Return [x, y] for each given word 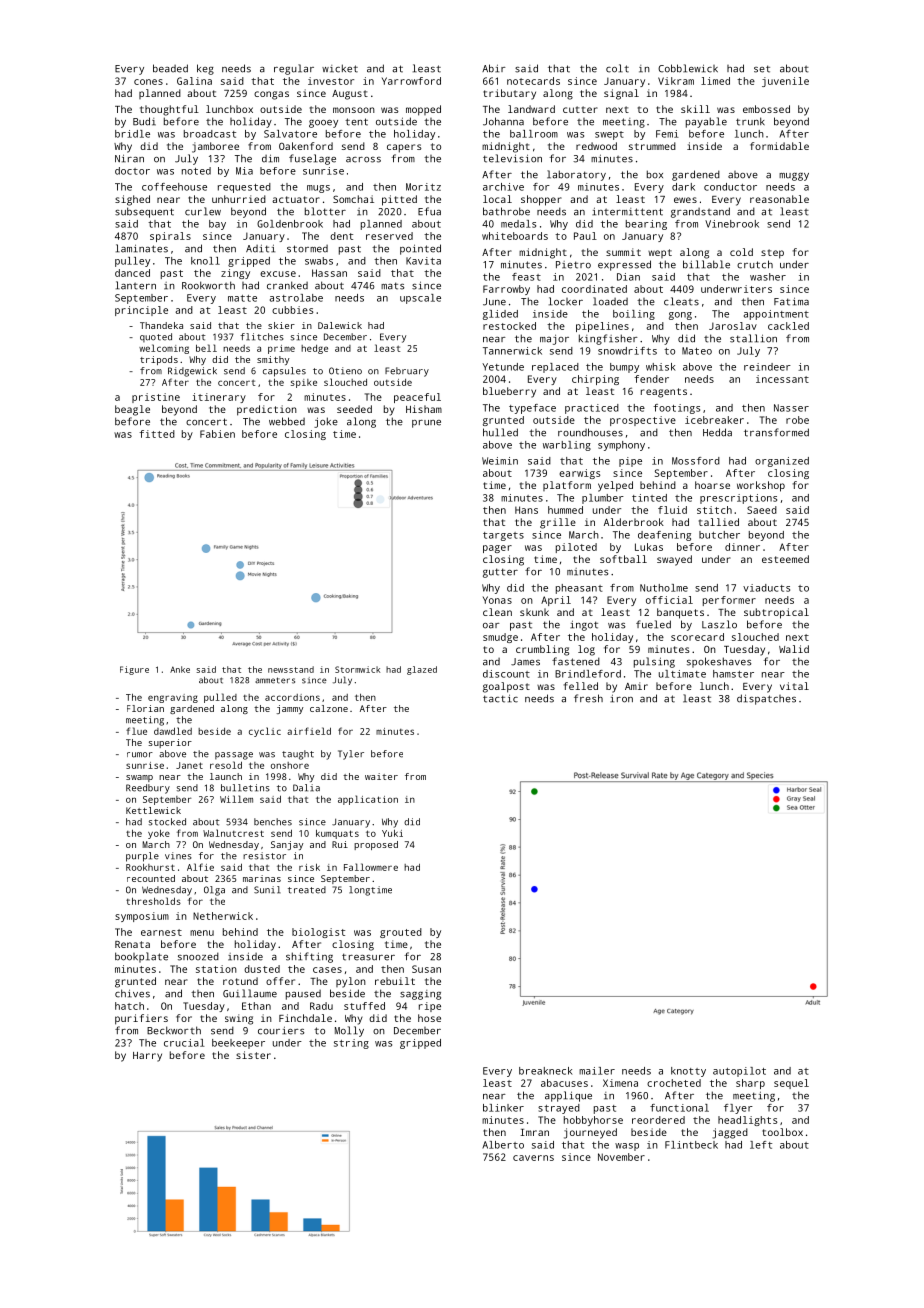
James [525, 662]
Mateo [697, 351]
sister [253, 1055]
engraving [173, 698]
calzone [329, 708]
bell [206, 348]
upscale [420, 299]
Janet [189, 765]
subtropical [776, 613]
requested [244, 188]
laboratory [576, 175]
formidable [779, 146]
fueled [653, 624]
